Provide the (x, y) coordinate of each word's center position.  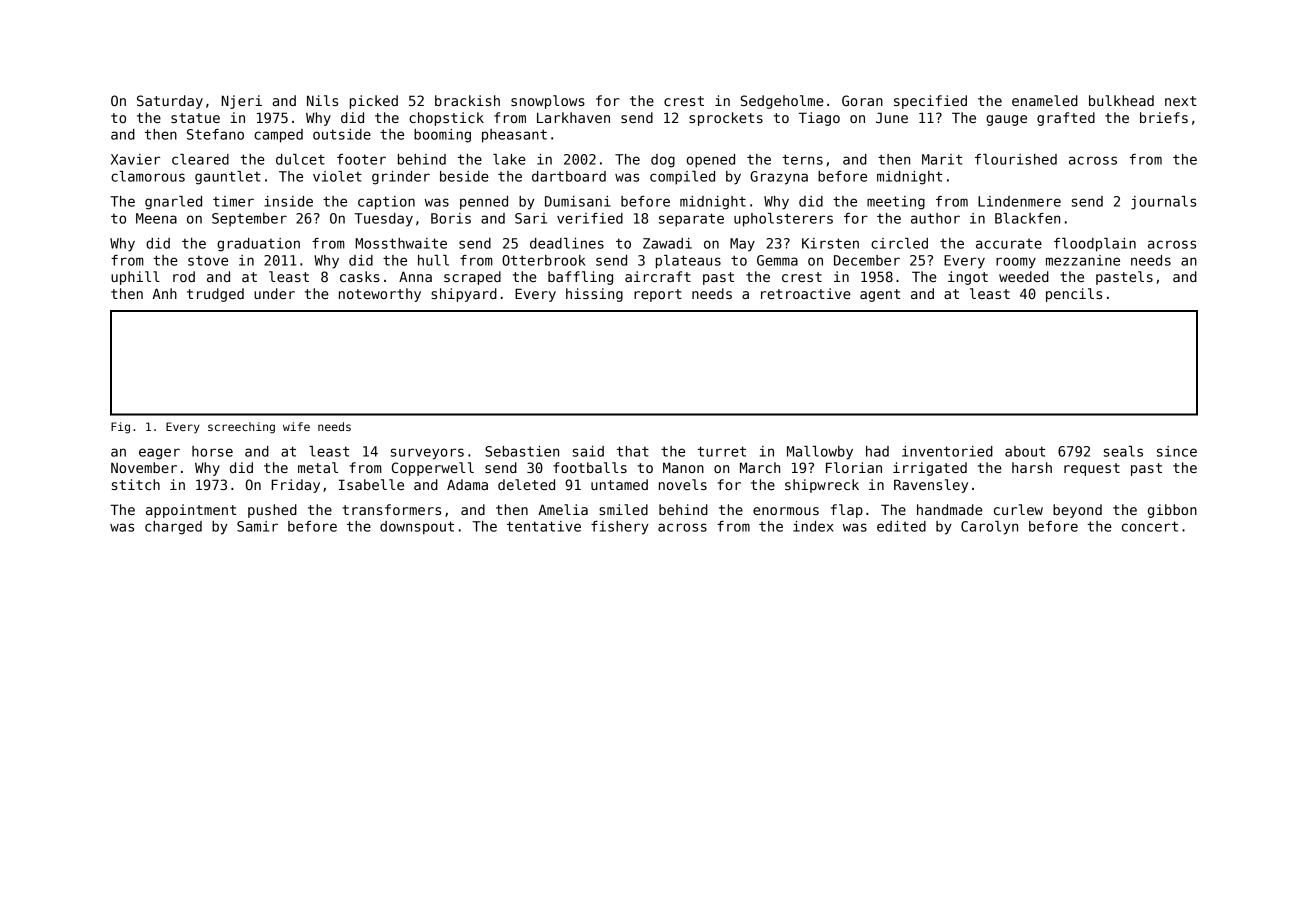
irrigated (930, 469)
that (633, 451)
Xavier (135, 159)
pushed (272, 511)
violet (337, 176)
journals (1163, 203)
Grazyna (779, 178)
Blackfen (1027, 218)
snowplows (548, 102)
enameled (1045, 100)
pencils (1074, 295)
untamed (619, 484)
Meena (156, 218)
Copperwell (433, 469)
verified (590, 218)
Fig (120, 428)
